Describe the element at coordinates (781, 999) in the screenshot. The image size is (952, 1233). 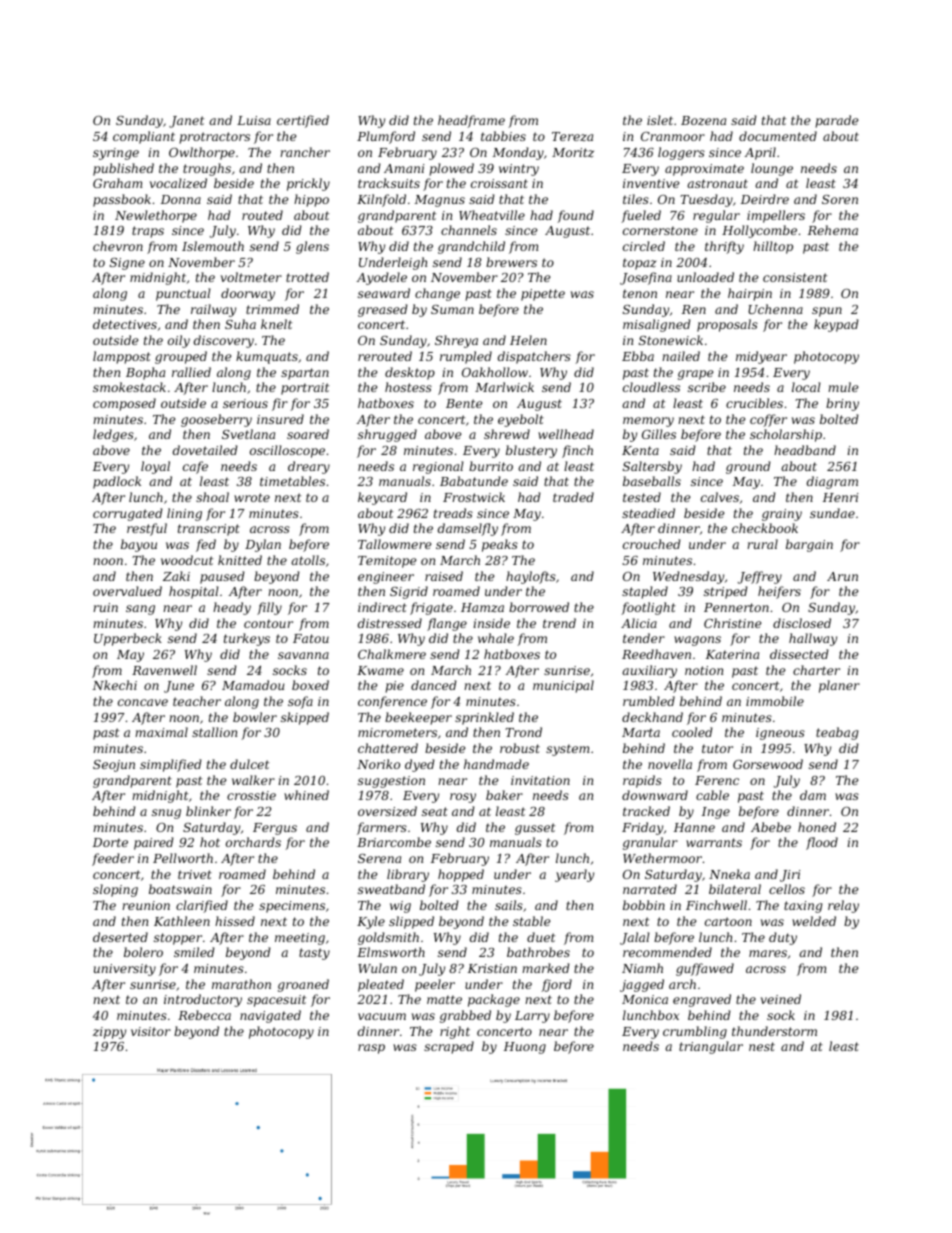
I see `veined` at that location.
